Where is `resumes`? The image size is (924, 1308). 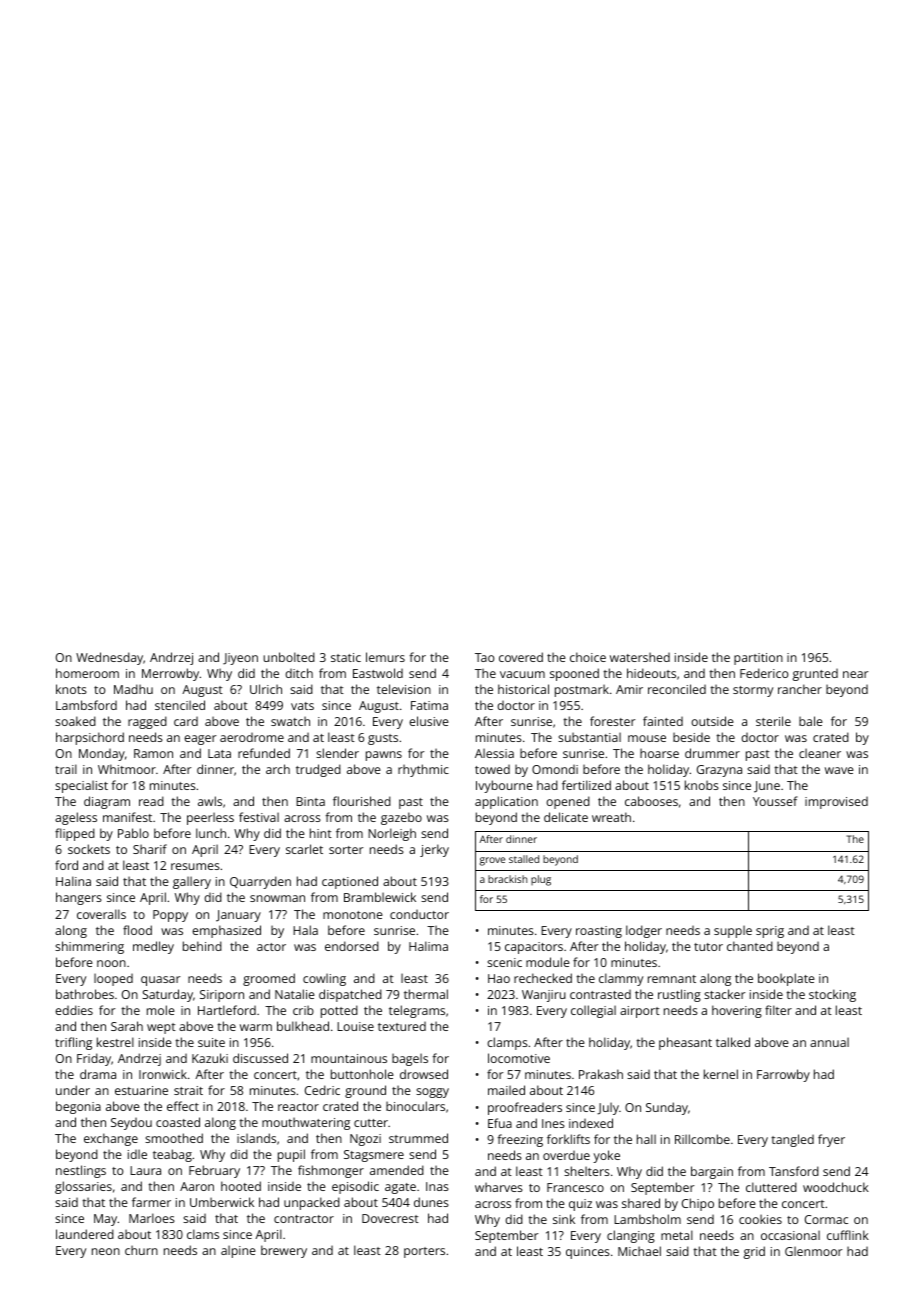 resumes is located at coordinates (195, 866).
